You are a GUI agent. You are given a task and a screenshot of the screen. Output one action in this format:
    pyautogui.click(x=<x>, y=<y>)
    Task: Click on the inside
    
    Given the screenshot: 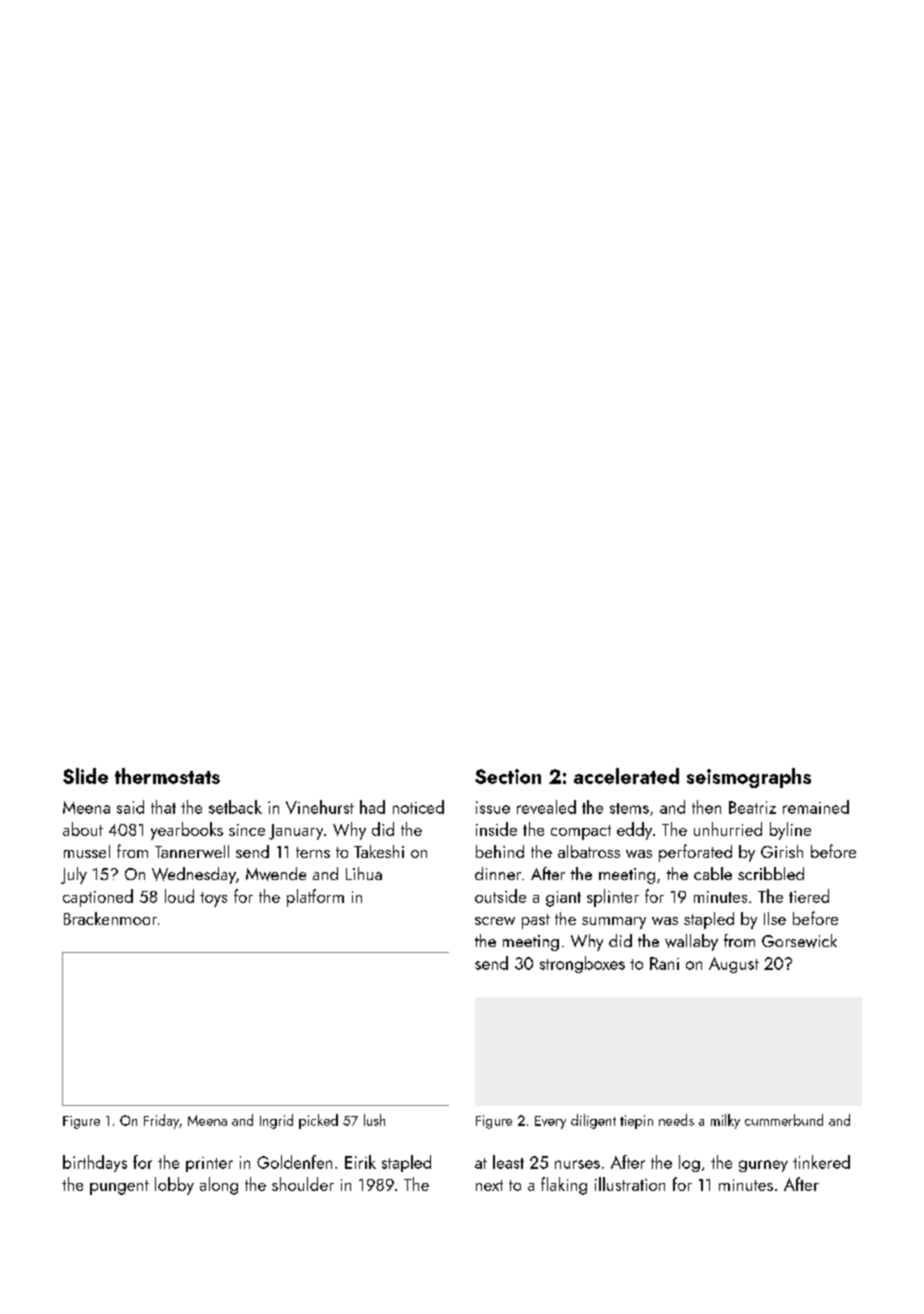 What is the action you would take?
    pyautogui.click(x=496, y=829)
